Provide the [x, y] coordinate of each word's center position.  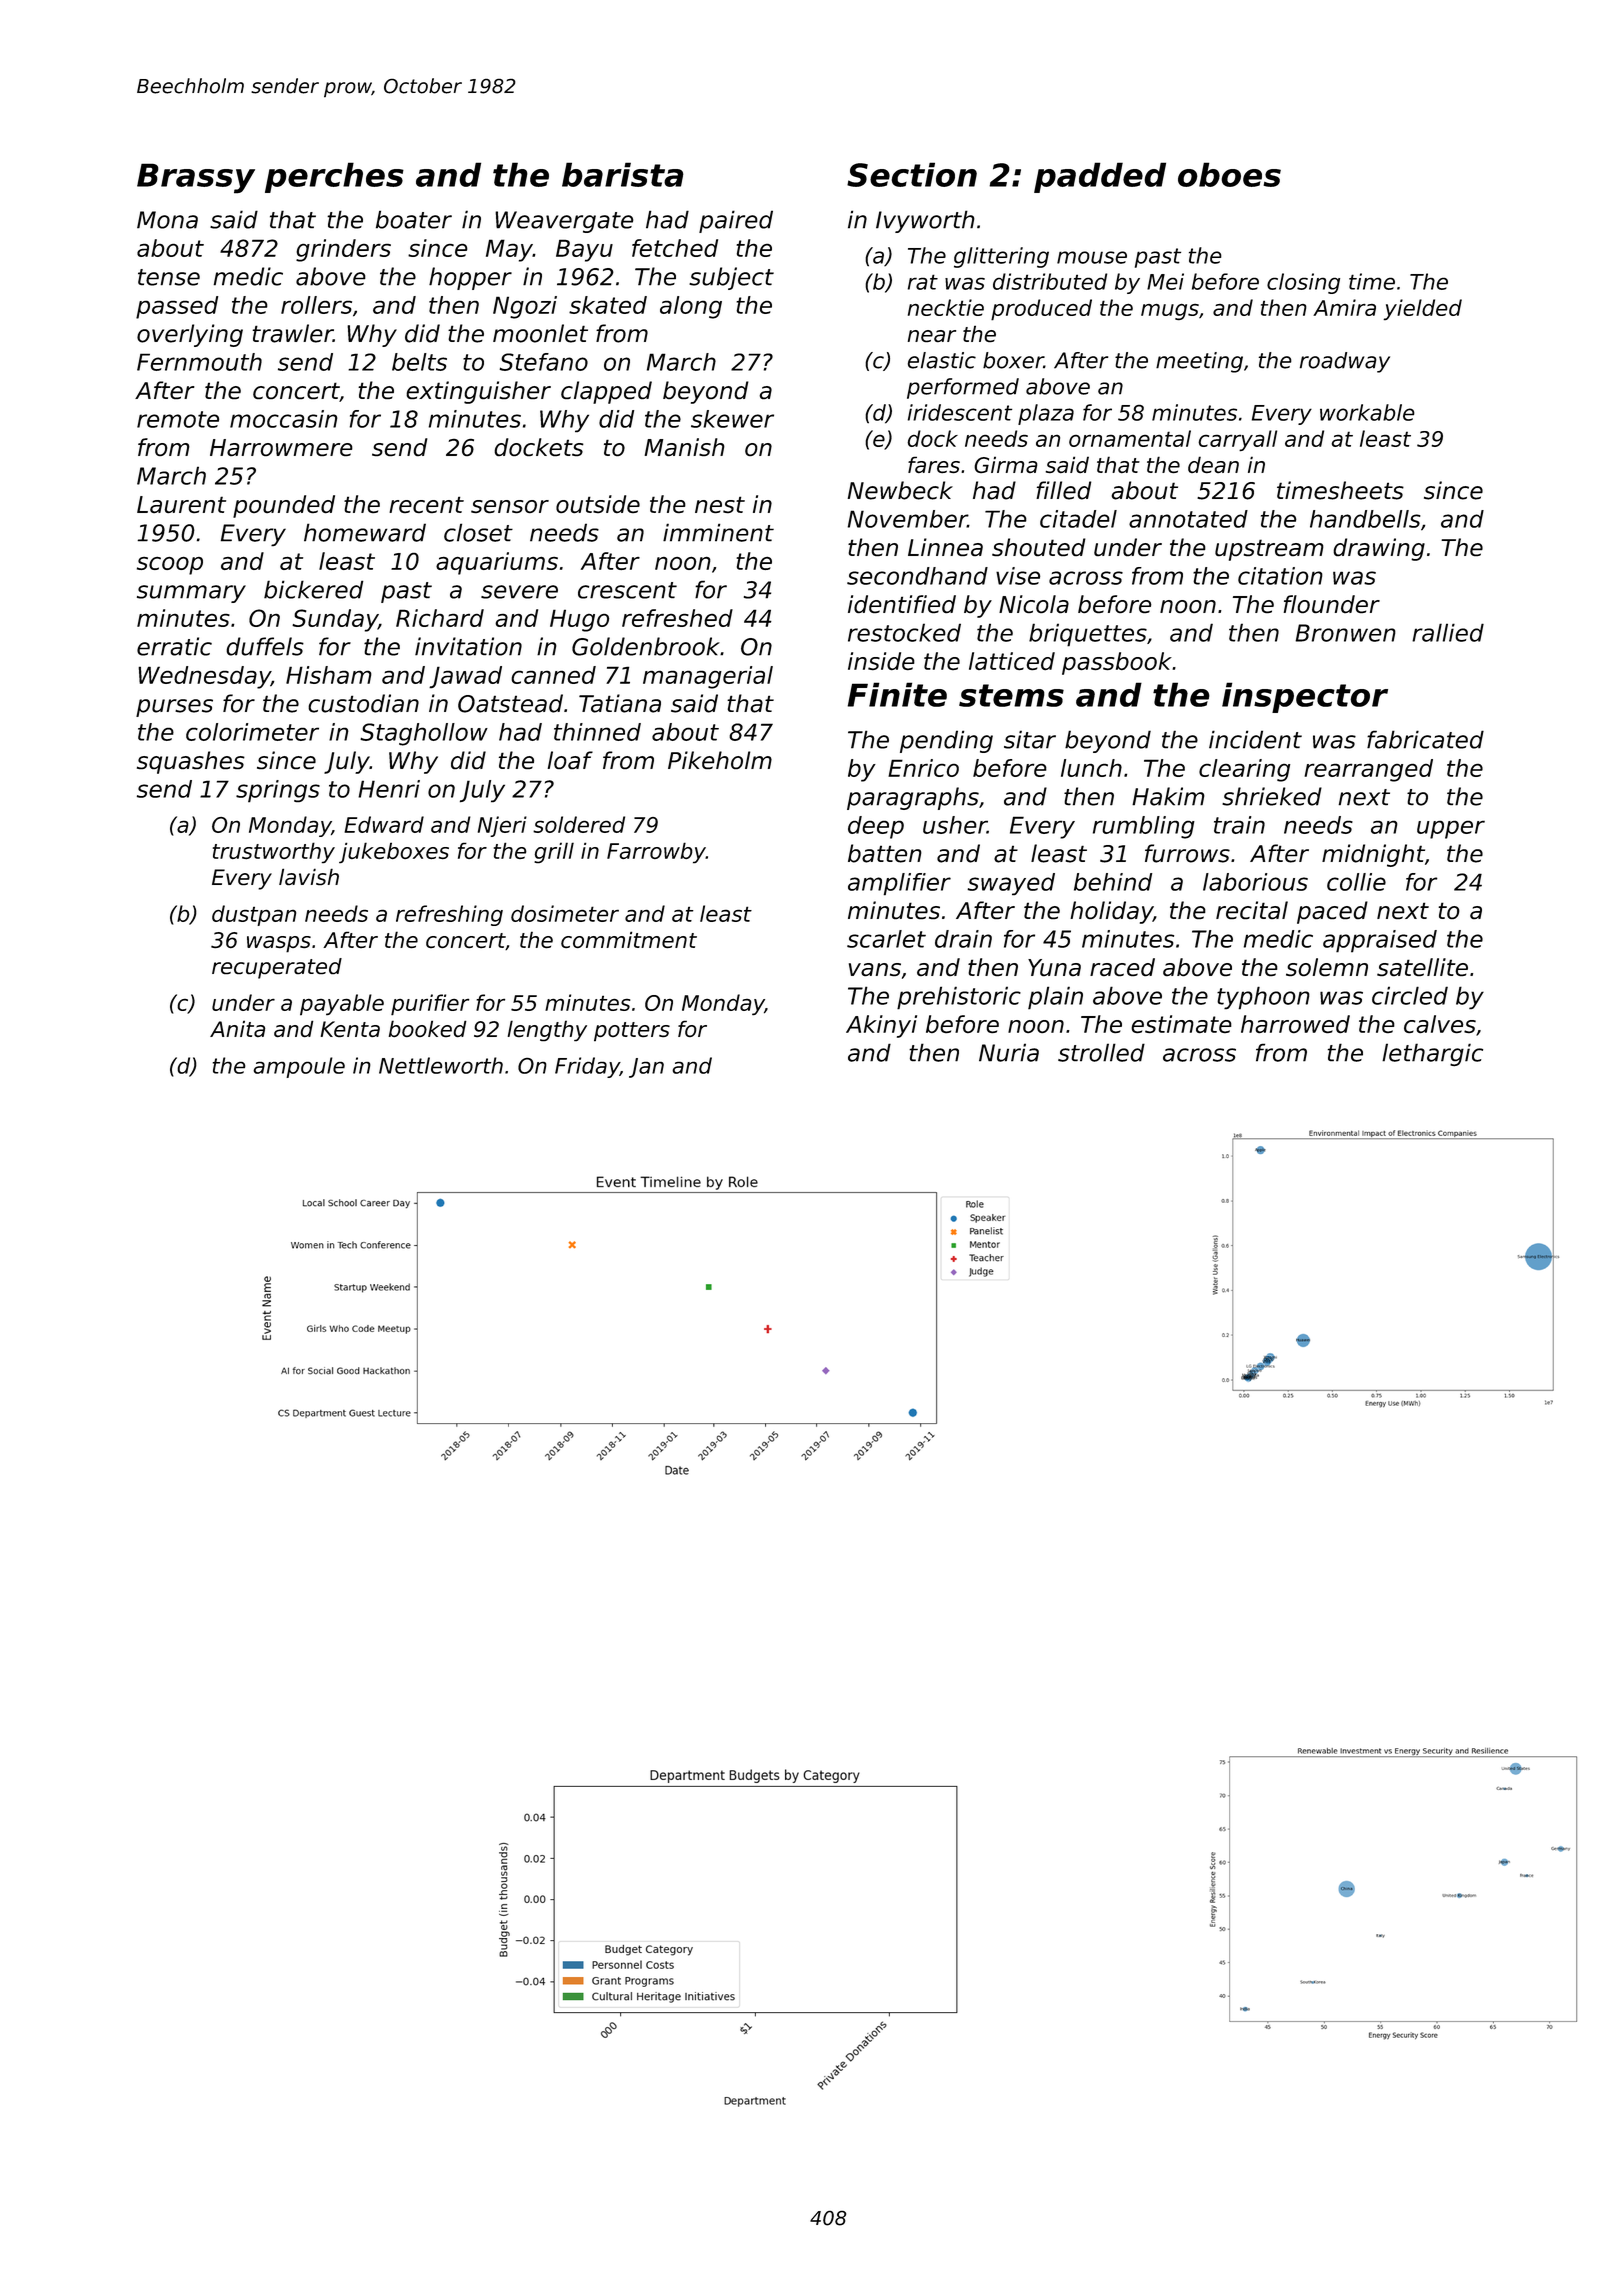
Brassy [196, 178]
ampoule [299, 1067]
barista [623, 174]
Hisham [329, 675]
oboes [1229, 174]
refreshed [677, 618]
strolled [1101, 1052]
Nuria [1009, 1052]
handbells [1365, 519]
